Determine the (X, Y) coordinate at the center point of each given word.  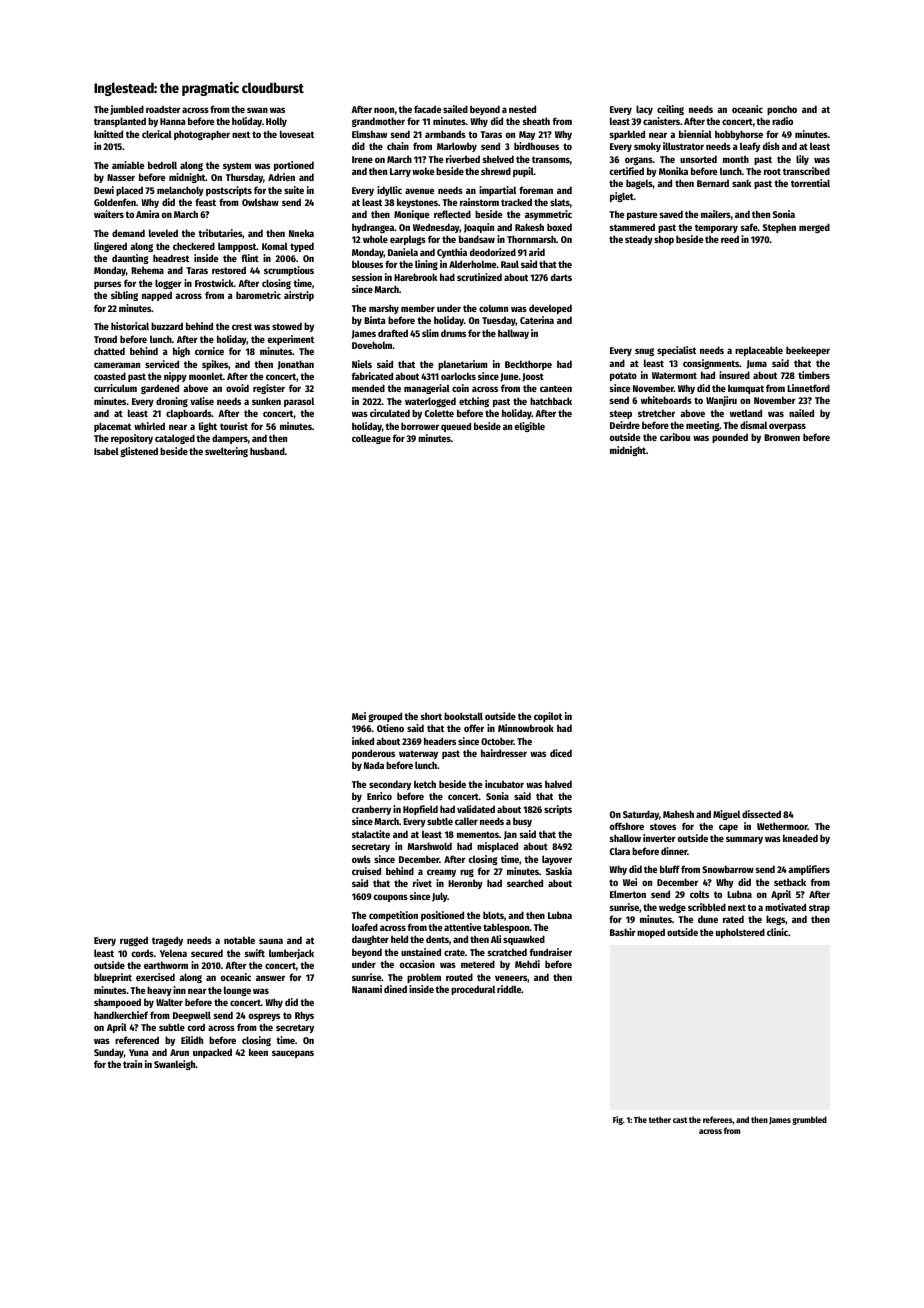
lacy (644, 110)
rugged (134, 941)
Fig (618, 1120)
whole (375, 239)
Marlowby (457, 147)
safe (749, 227)
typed (302, 247)
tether (660, 1119)
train (132, 1064)
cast (680, 1120)
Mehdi (527, 964)
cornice (209, 351)
